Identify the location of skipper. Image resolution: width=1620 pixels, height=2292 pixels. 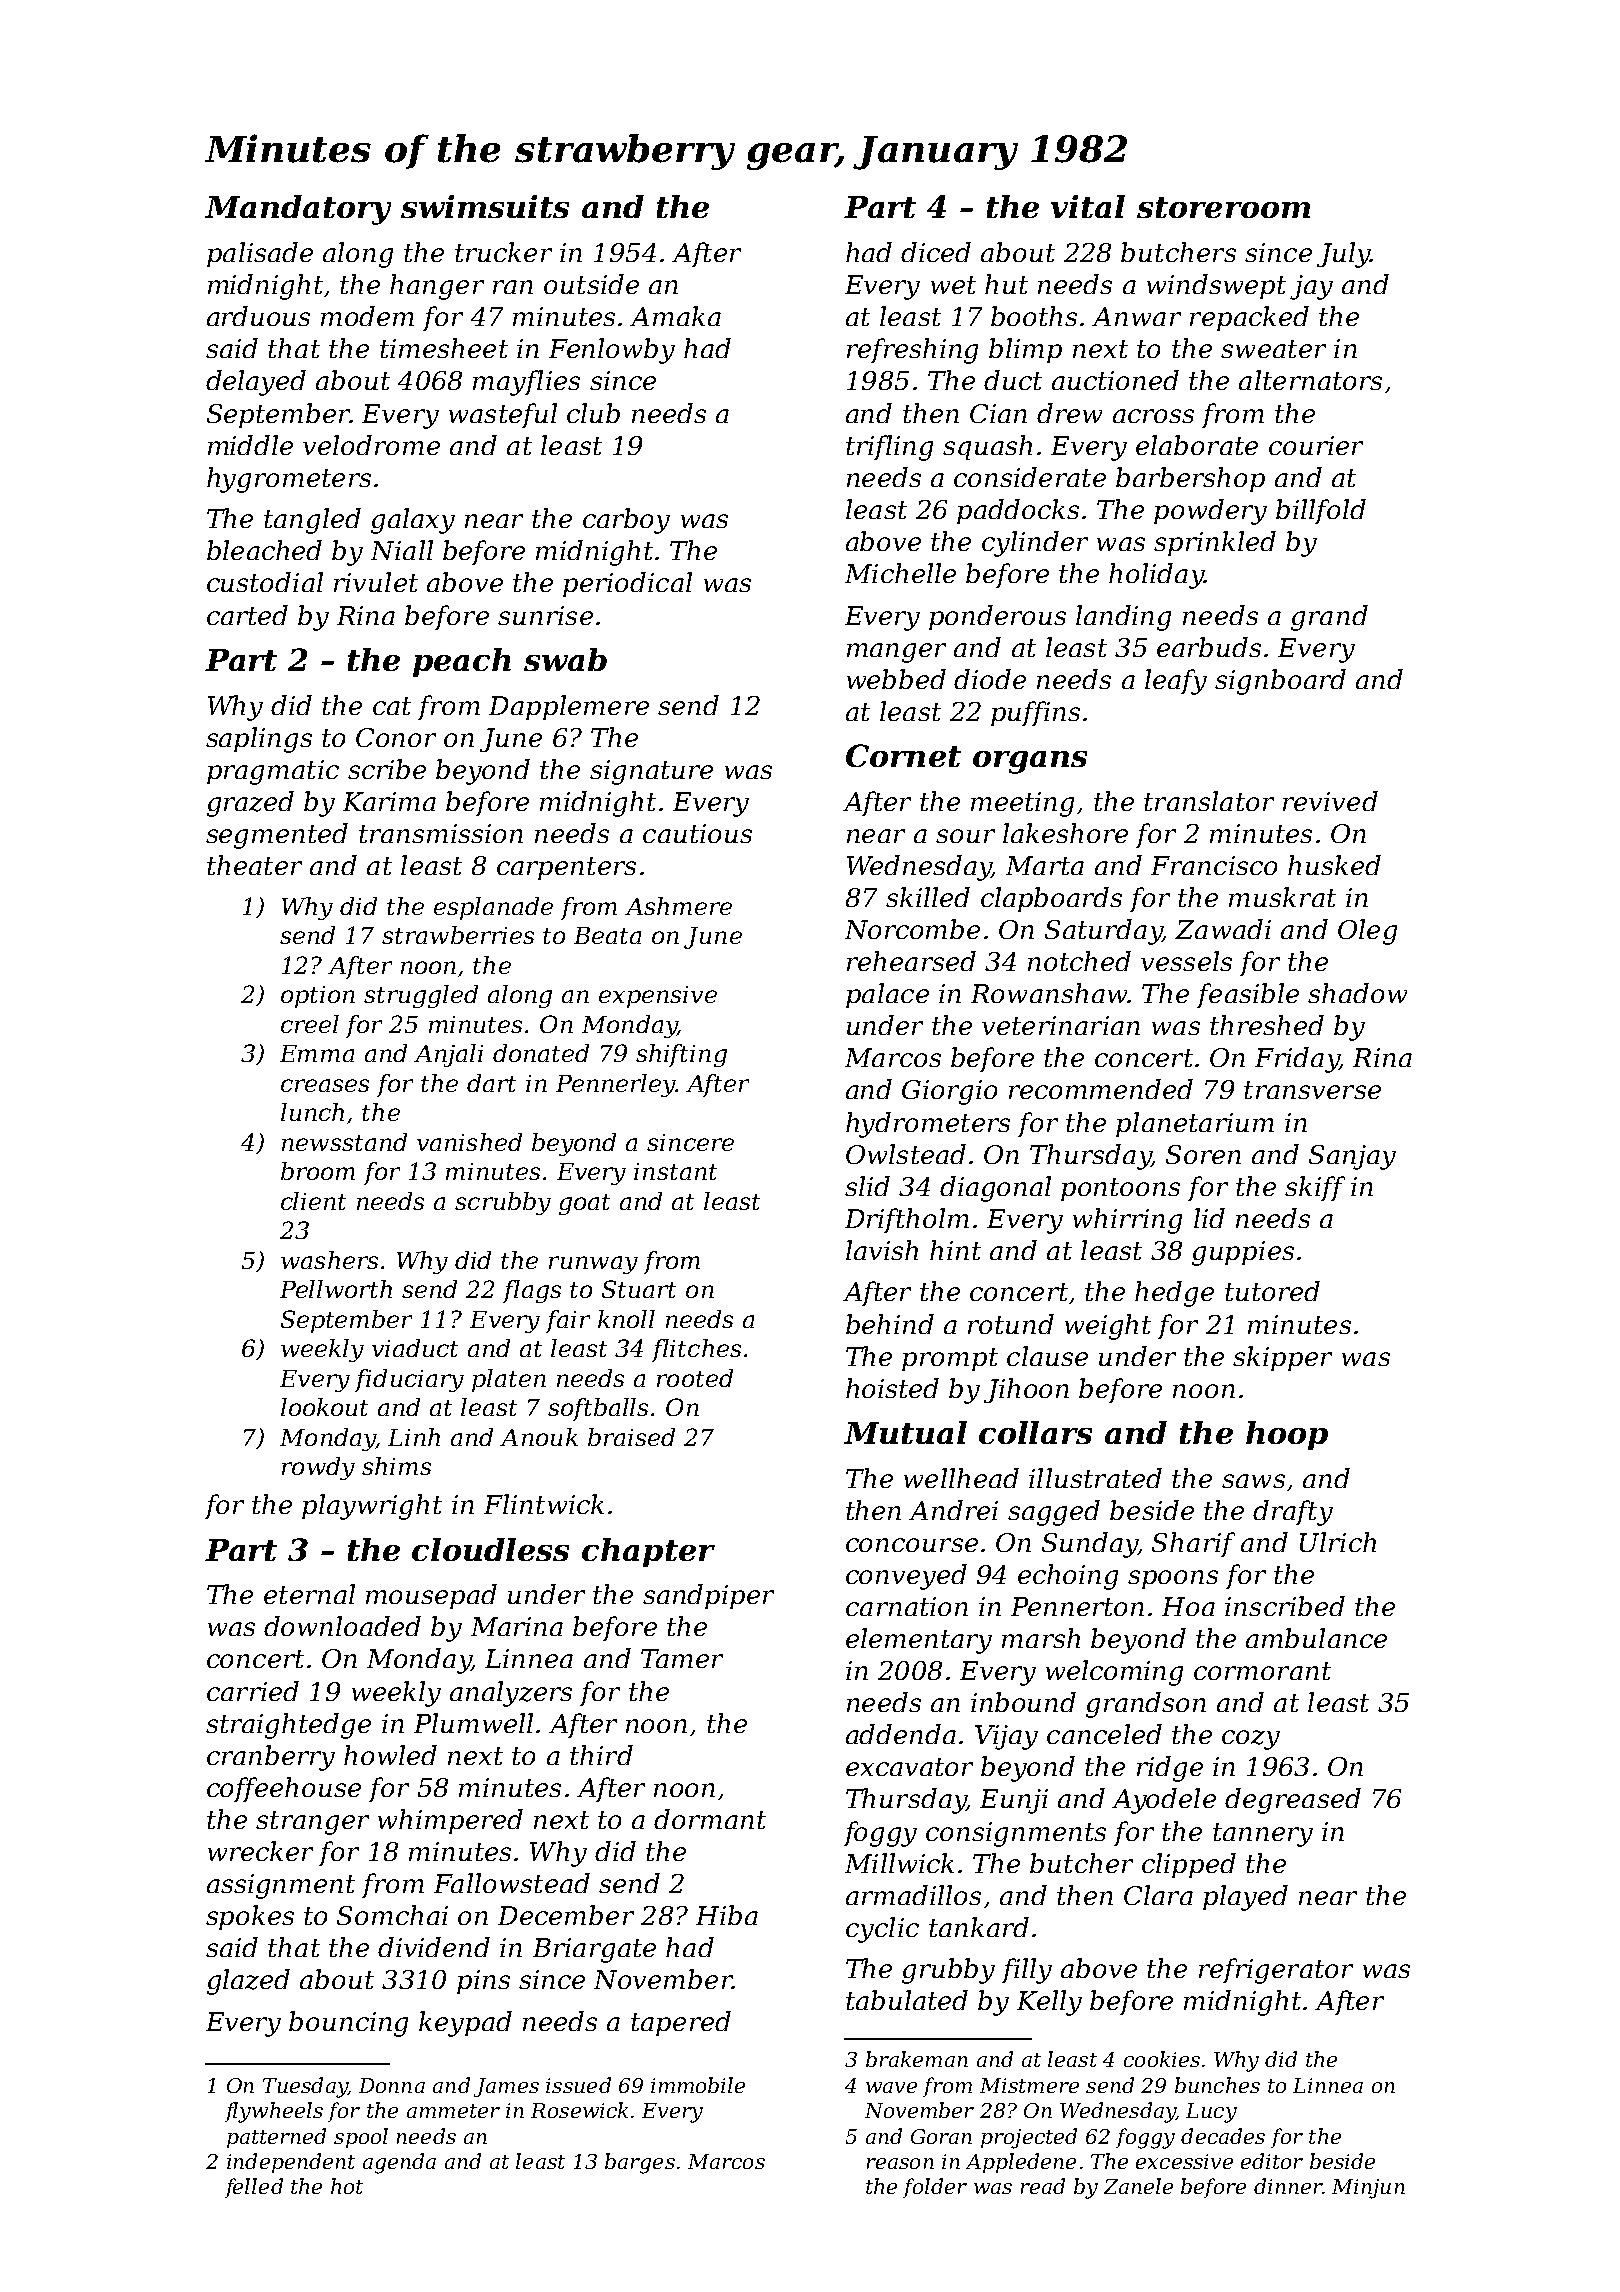
(1282, 1358).
